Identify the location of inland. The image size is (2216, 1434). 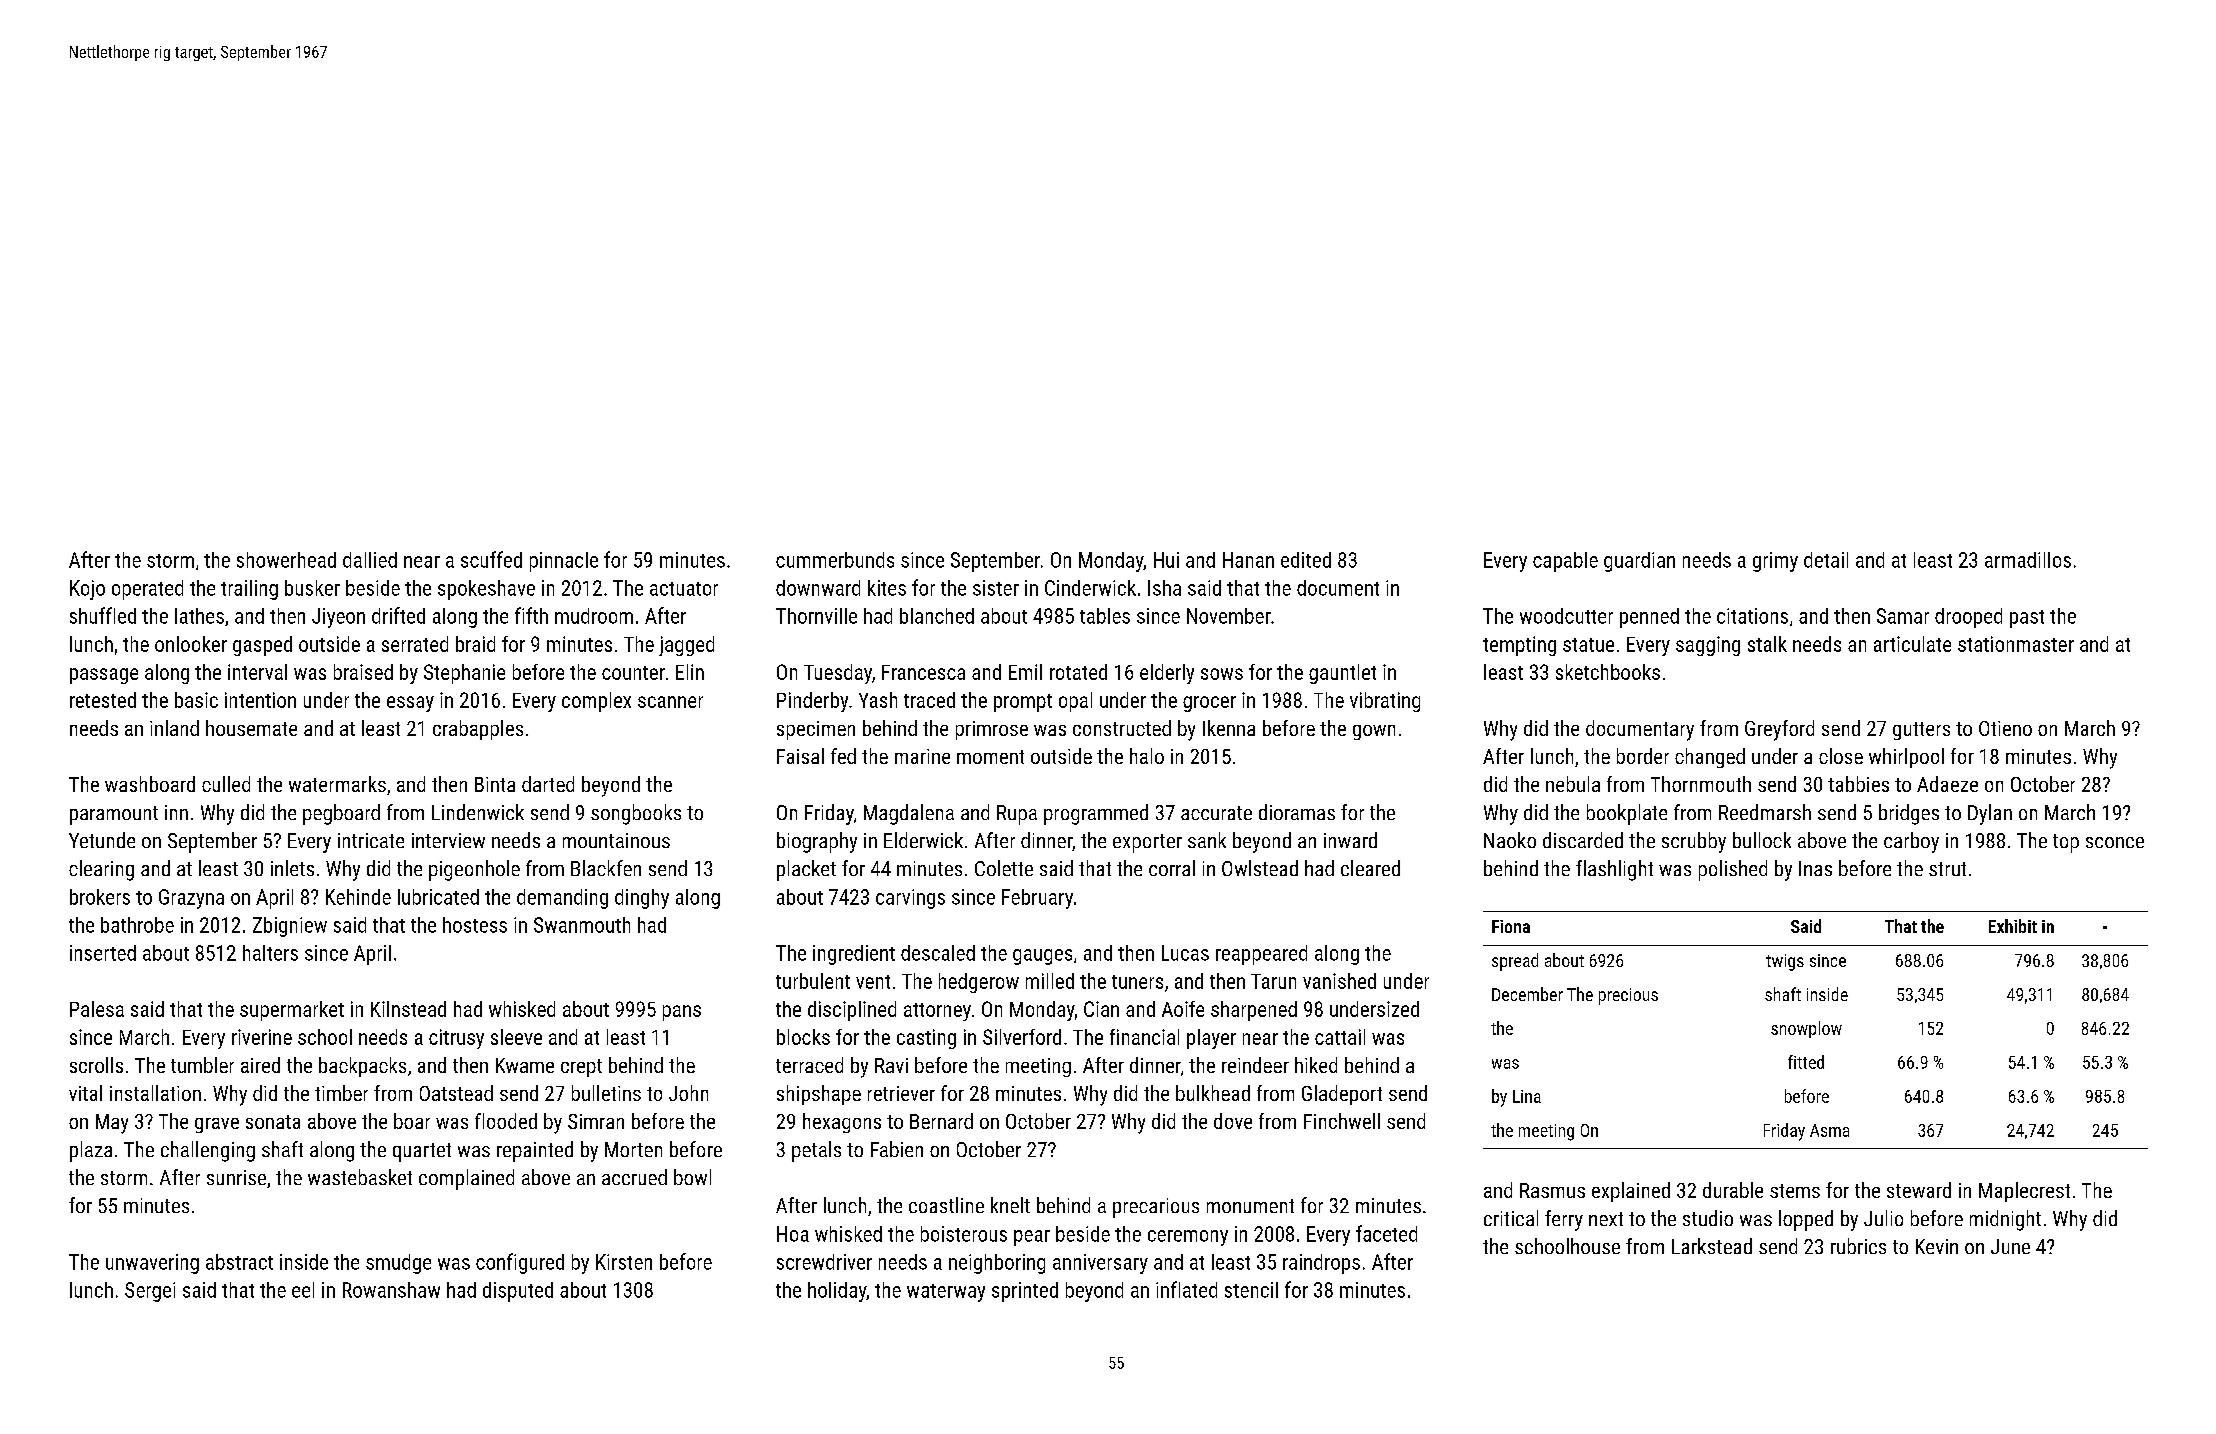
(174, 728).
